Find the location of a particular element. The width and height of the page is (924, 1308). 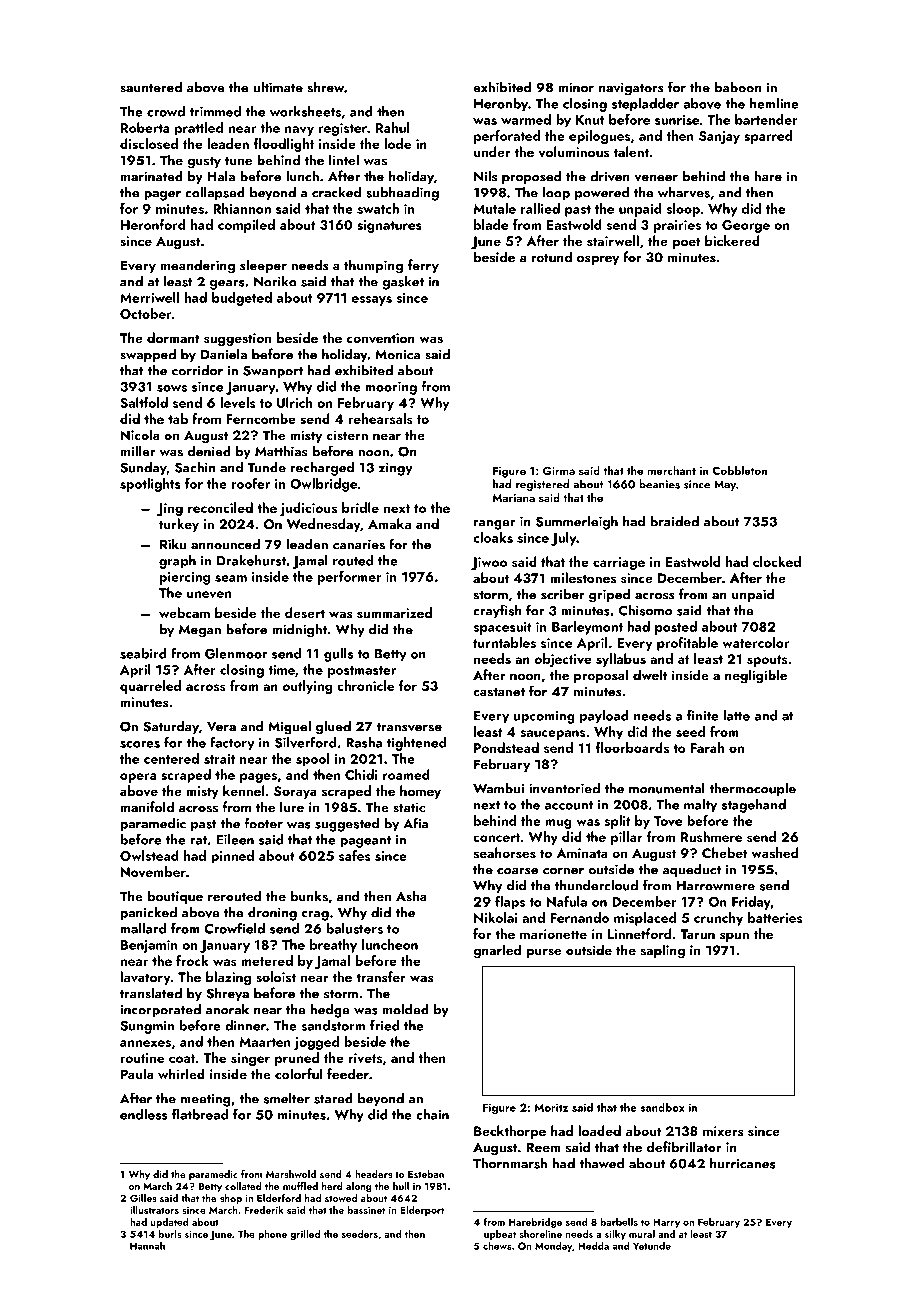

chews is located at coordinates (497, 1246).
